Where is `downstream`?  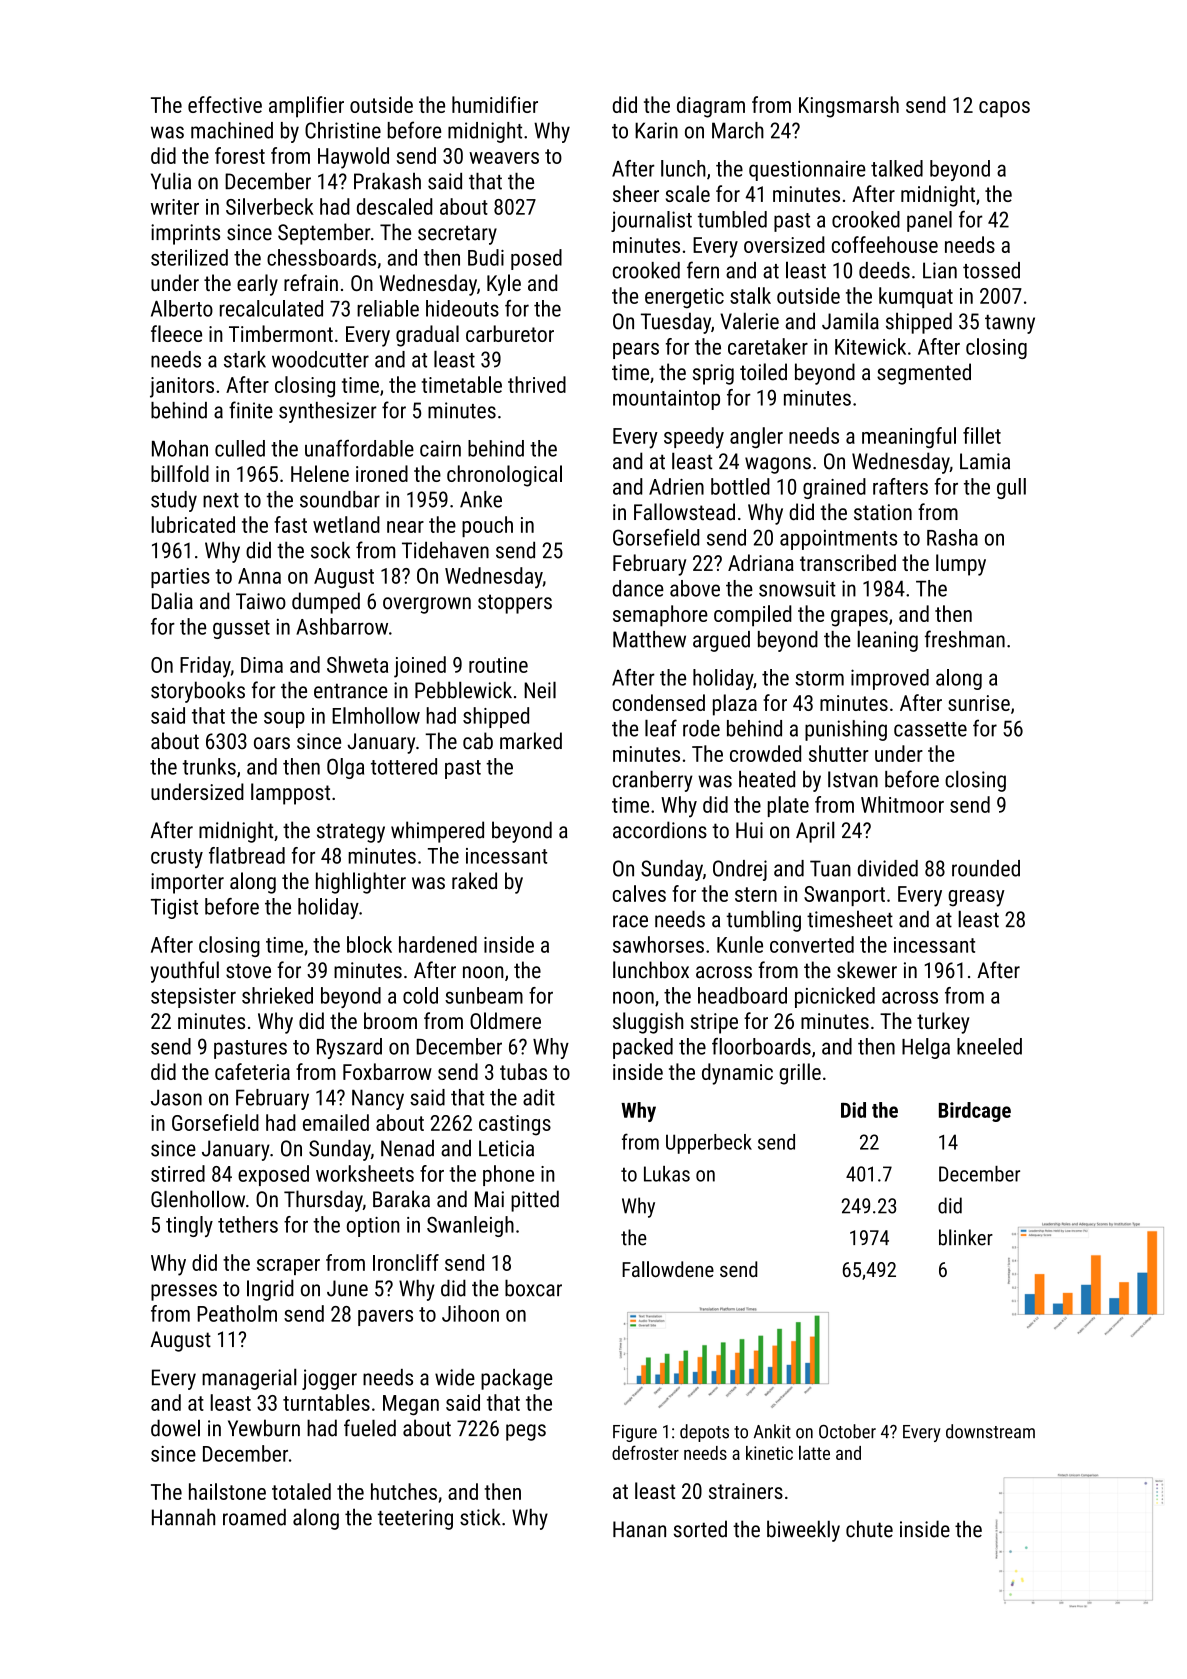 downstream is located at coordinates (990, 1431).
